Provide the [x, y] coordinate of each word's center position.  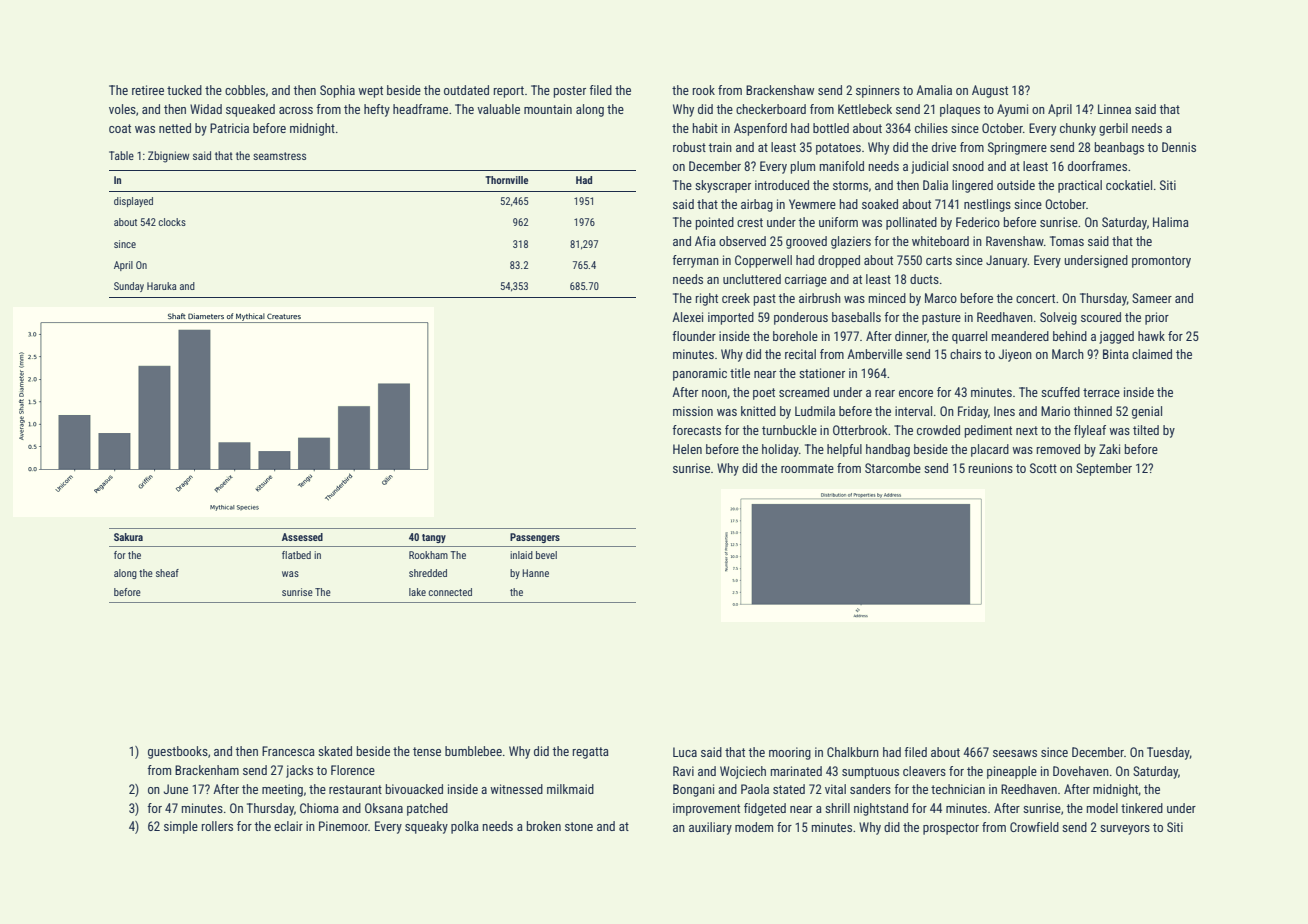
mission [693, 411]
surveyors [1125, 830]
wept [370, 92]
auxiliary [710, 828]
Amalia [934, 90]
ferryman [695, 261]
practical [1080, 186]
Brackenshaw [780, 90]
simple [181, 827]
